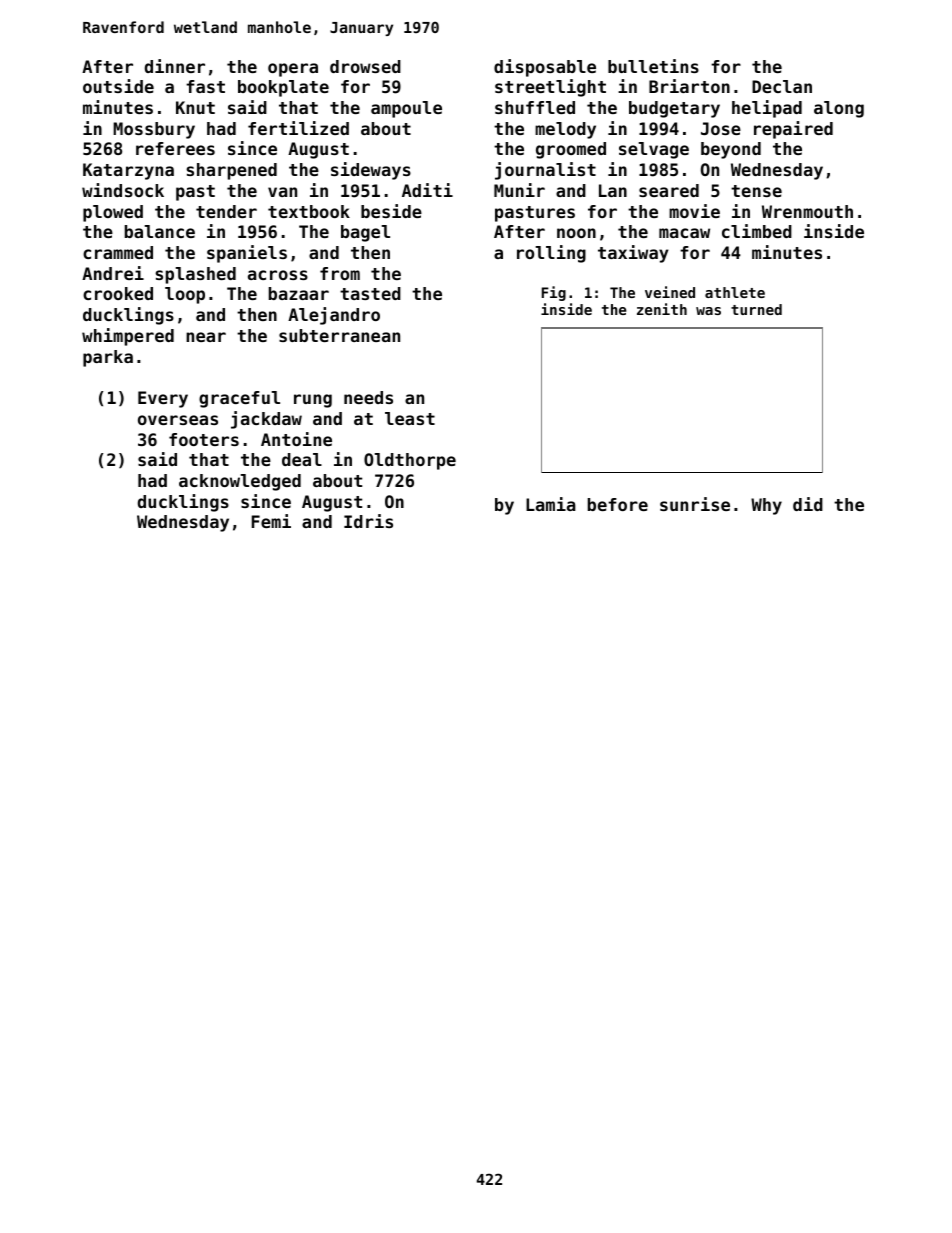  What do you see at coordinates (313, 401) in the screenshot?
I see `rung` at bounding box center [313, 401].
